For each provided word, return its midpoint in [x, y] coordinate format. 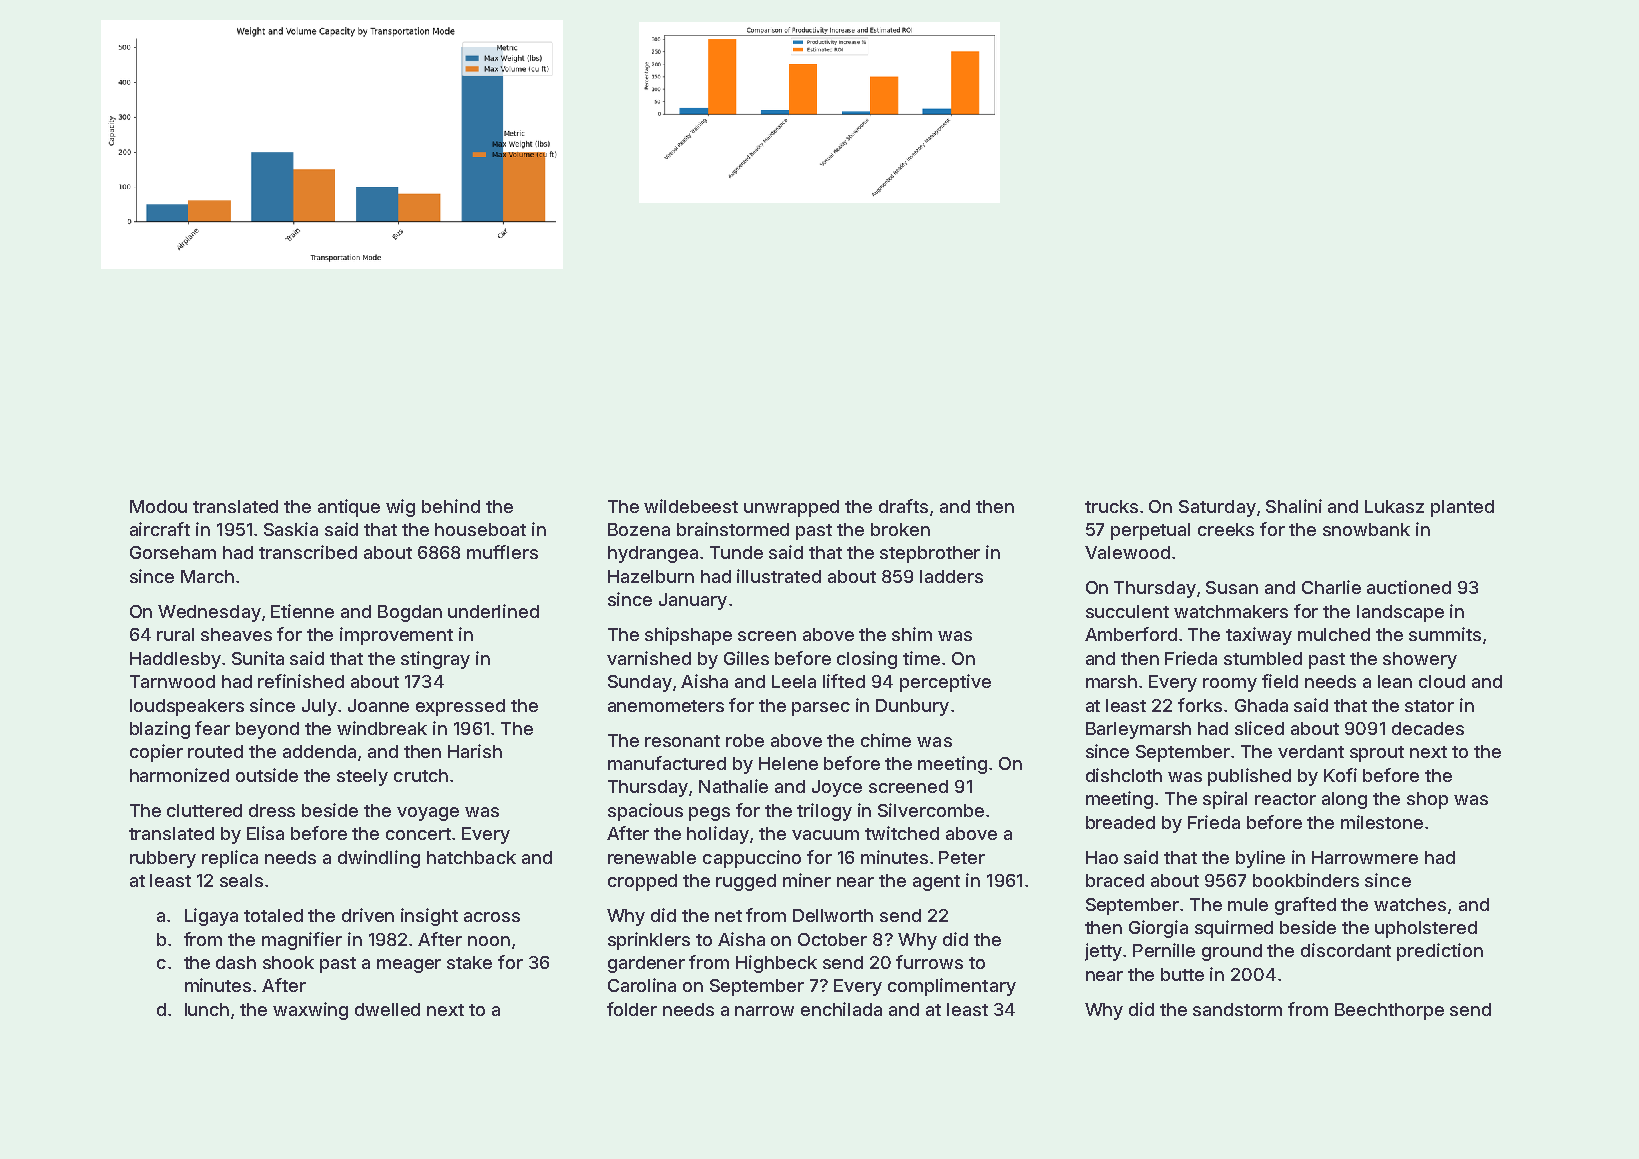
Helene [788, 763]
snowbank [1366, 529]
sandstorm [1237, 1009]
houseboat [480, 529]
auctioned [1409, 587]
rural [175, 634]
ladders [951, 576]
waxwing [310, 1011]
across [492, 917]
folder [632, 1009]
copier [156, 753]
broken [900, 529]
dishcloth [1124, 775]
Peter [962, 857]
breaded [1120, 822]
